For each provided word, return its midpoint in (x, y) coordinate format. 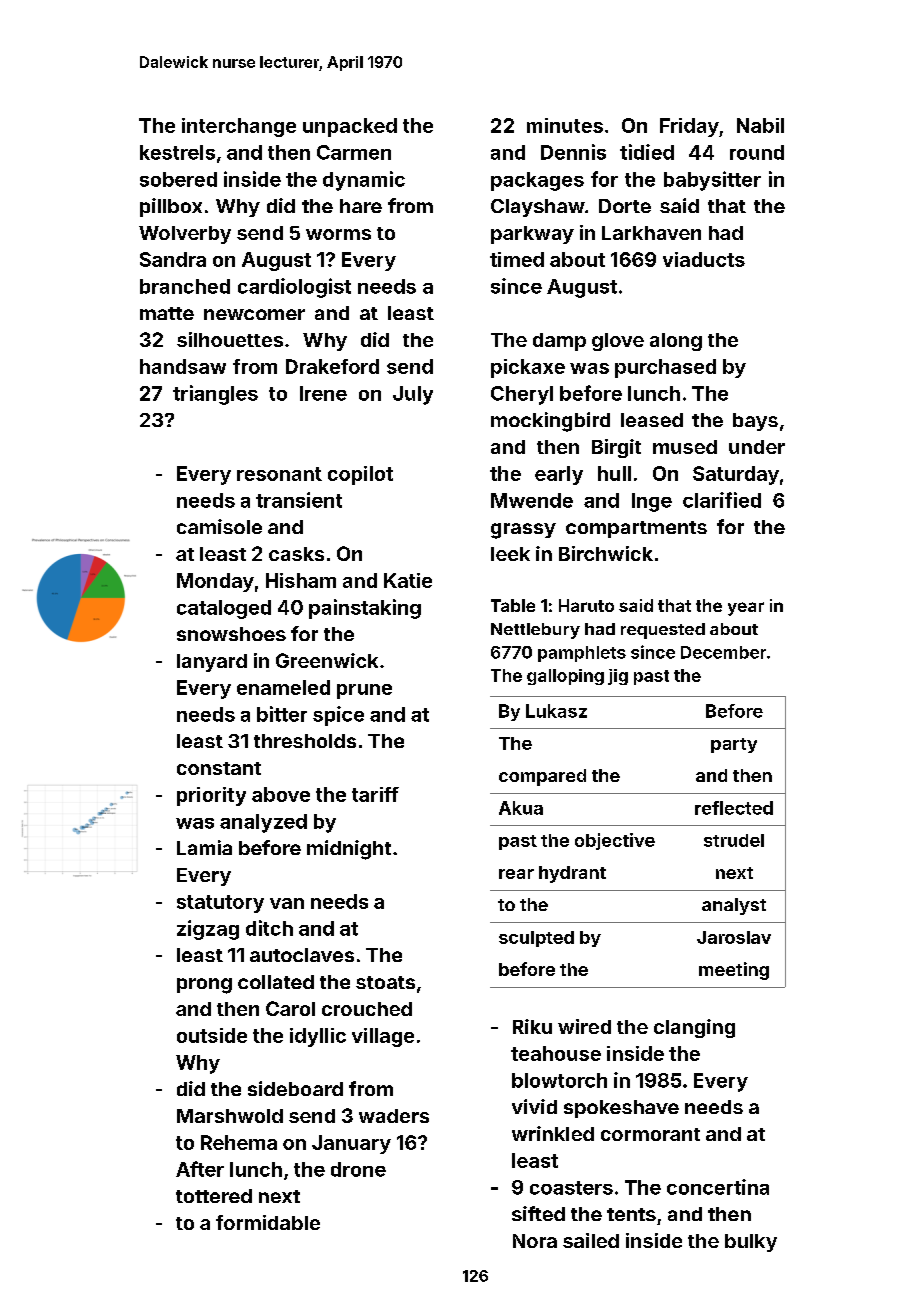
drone (358, 1169)
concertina (718, 1187)
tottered (214, 1196)
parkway (532, 235)
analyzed (263, 823)
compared (542, 777)
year (746, 609)
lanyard (212, 663)
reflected (734, 808)
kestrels (177, 152)
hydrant (572, 874)
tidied (647, 152)
